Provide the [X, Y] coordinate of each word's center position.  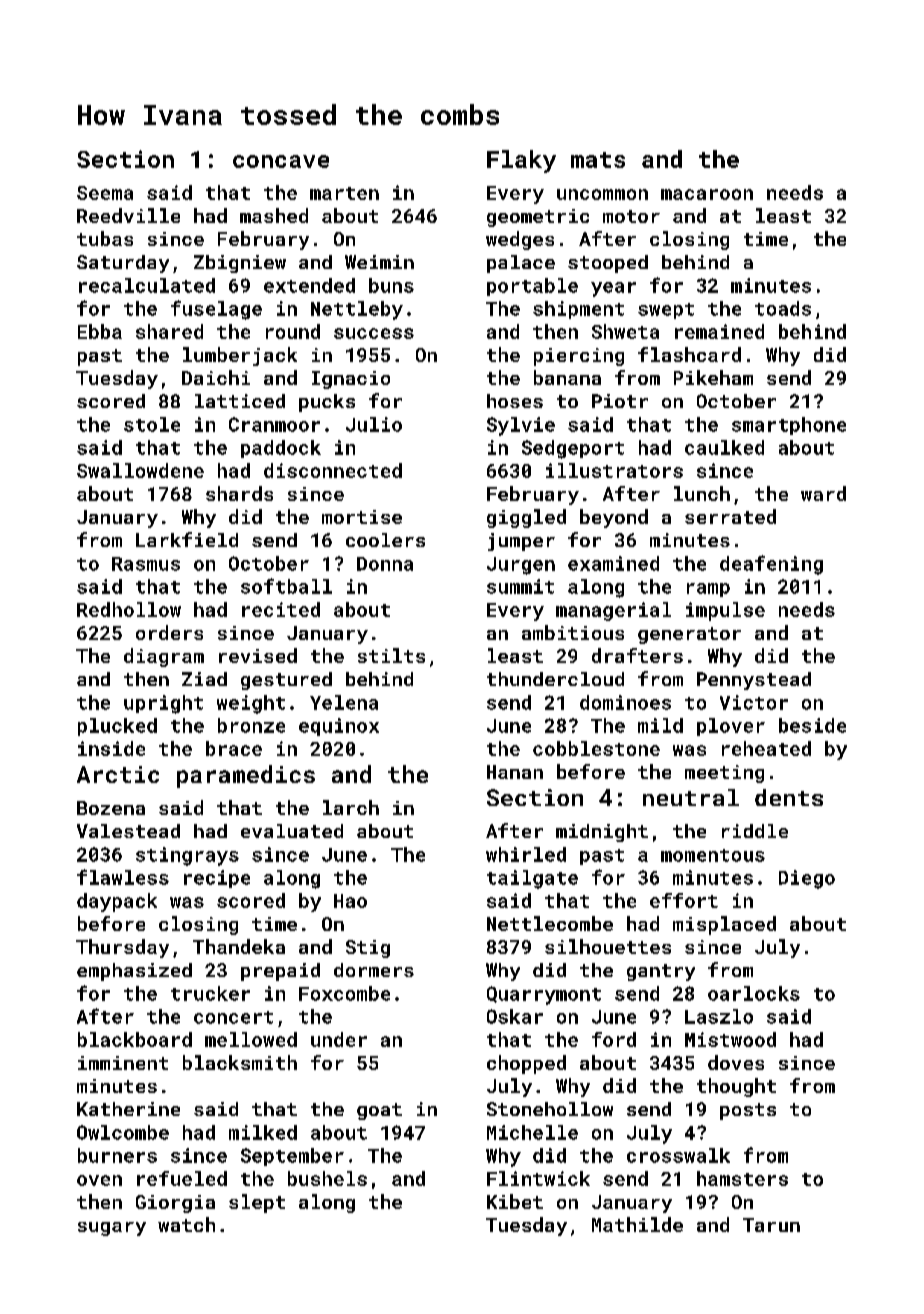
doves [736, 1062]
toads [783, 308]
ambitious [573, 632]
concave [281, 161]
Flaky [521, 161]
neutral [691, 797]
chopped [526, 1064]
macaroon [707, 194]
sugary [112, 1229]
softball [286, 586]
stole [152, 424]
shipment [578, 310]
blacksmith [240, 1062]
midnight [602, 833]
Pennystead [754, 681]
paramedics [246, 776]
